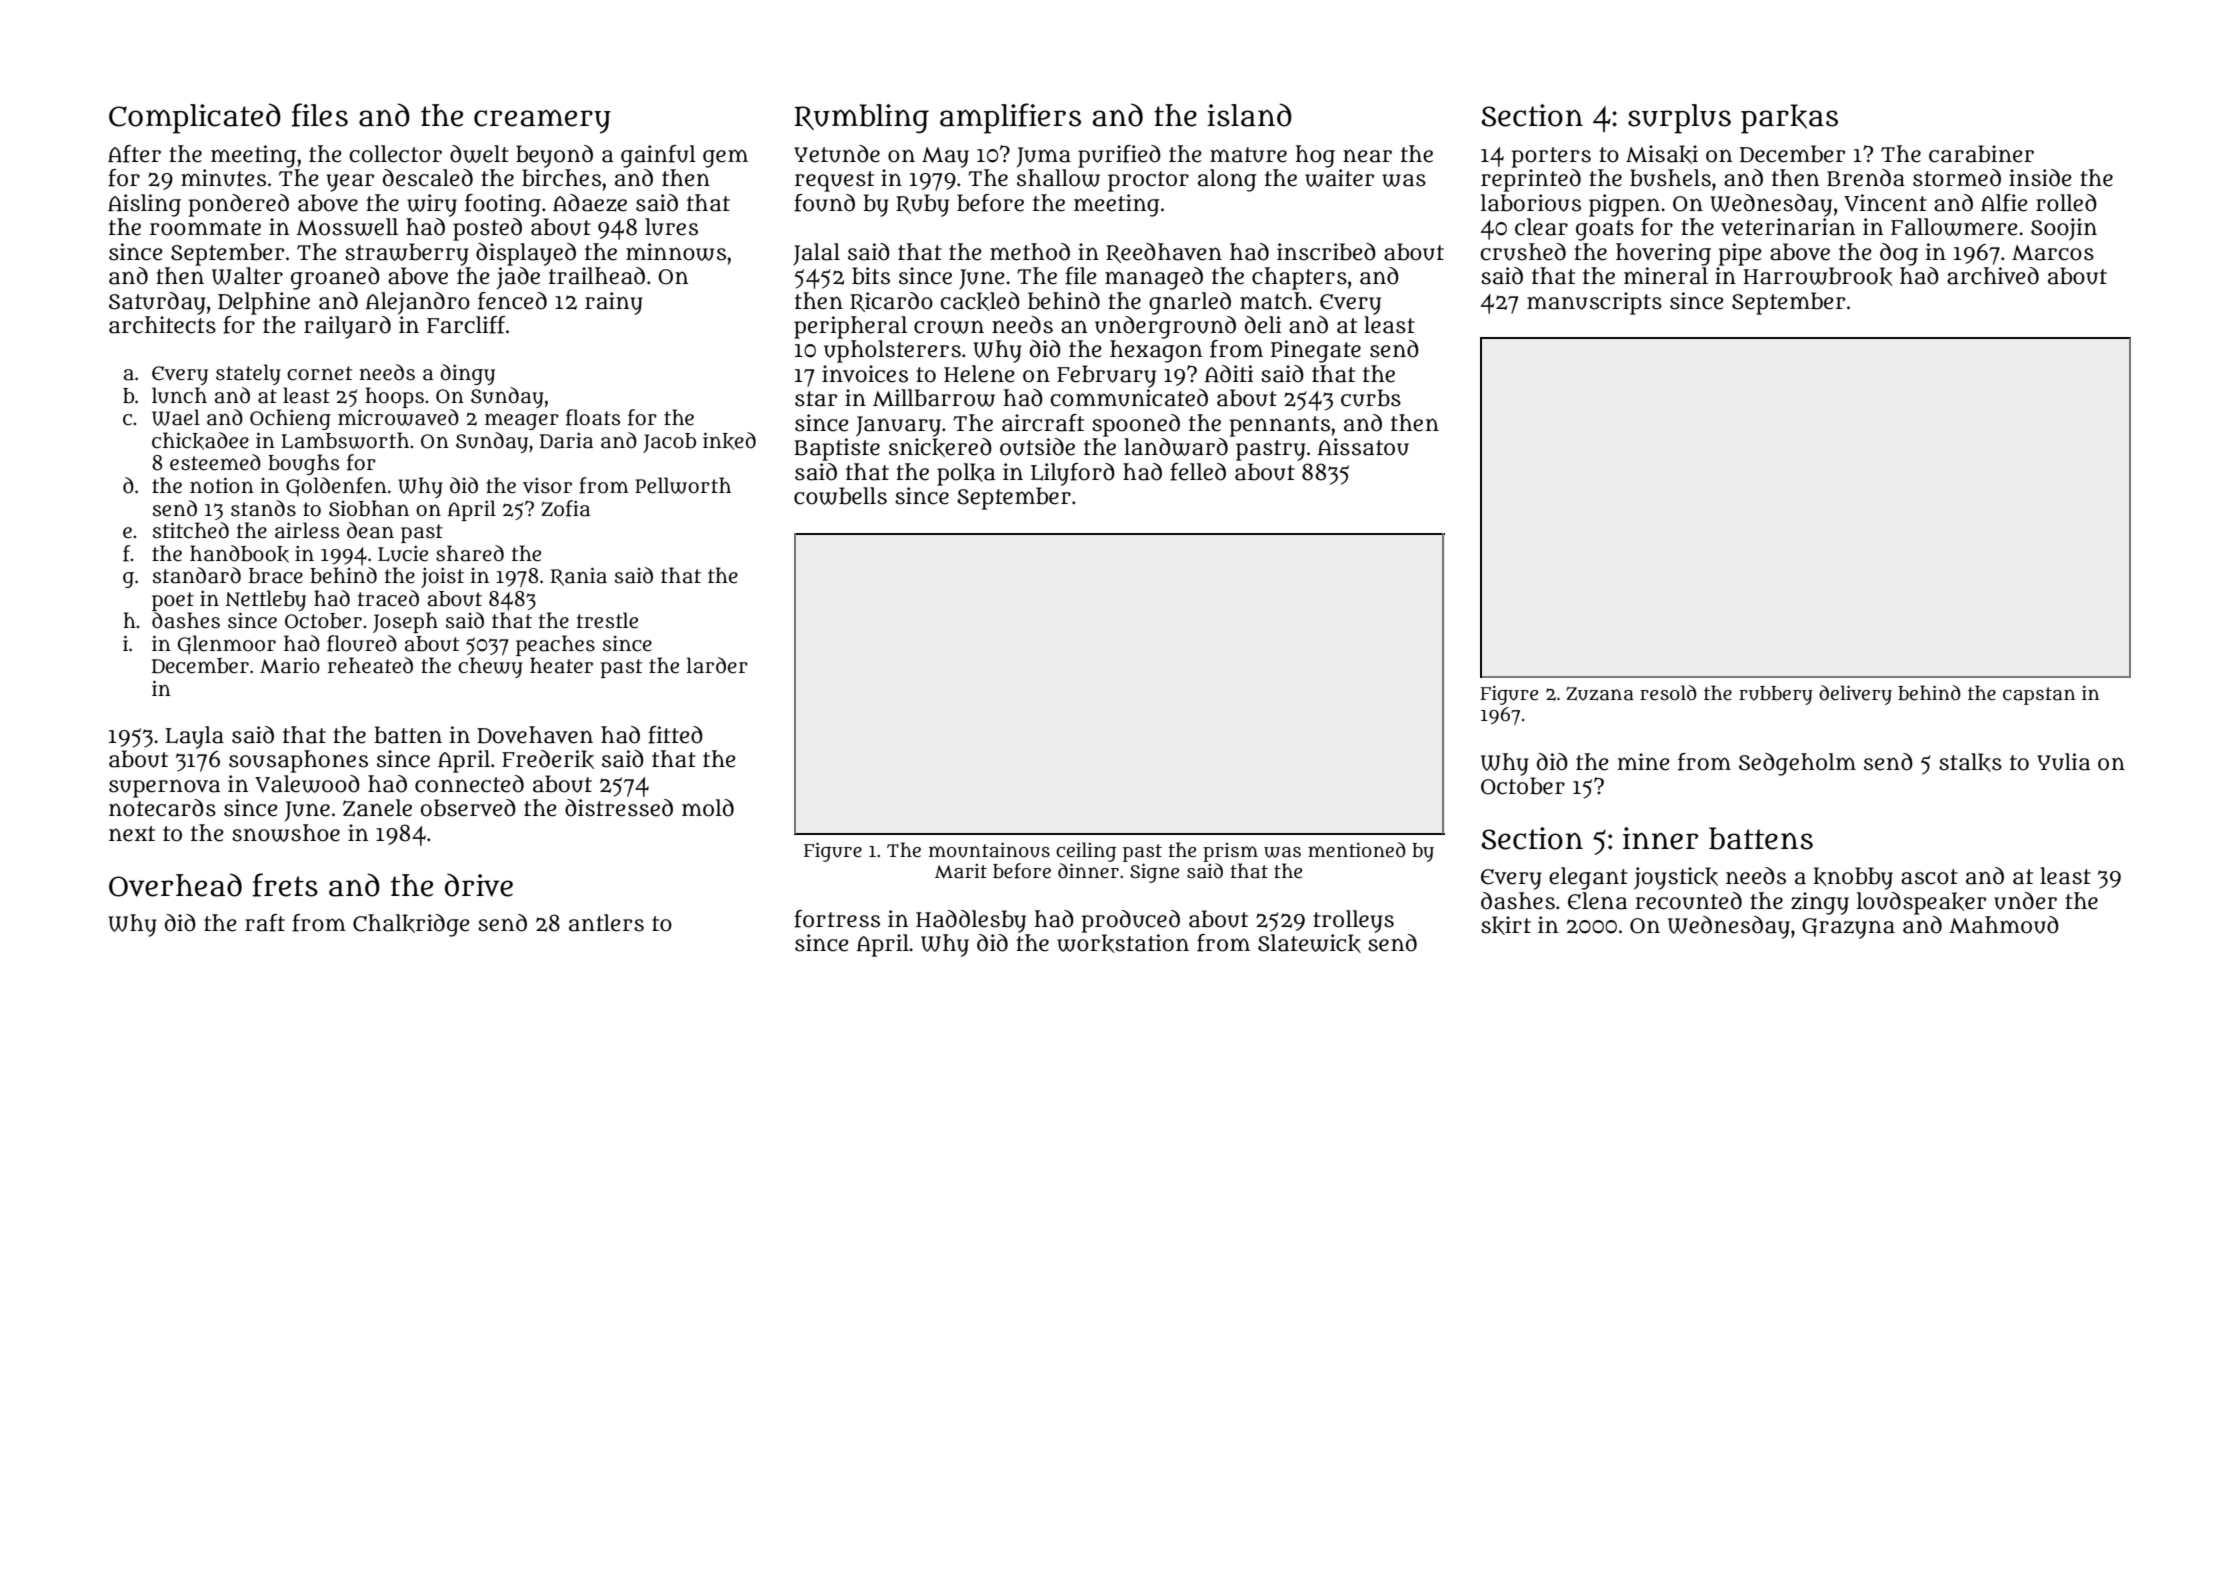  Describe the element at coordinates (227, 645) in the screenshot. I see `Glenmoor` at that location.
